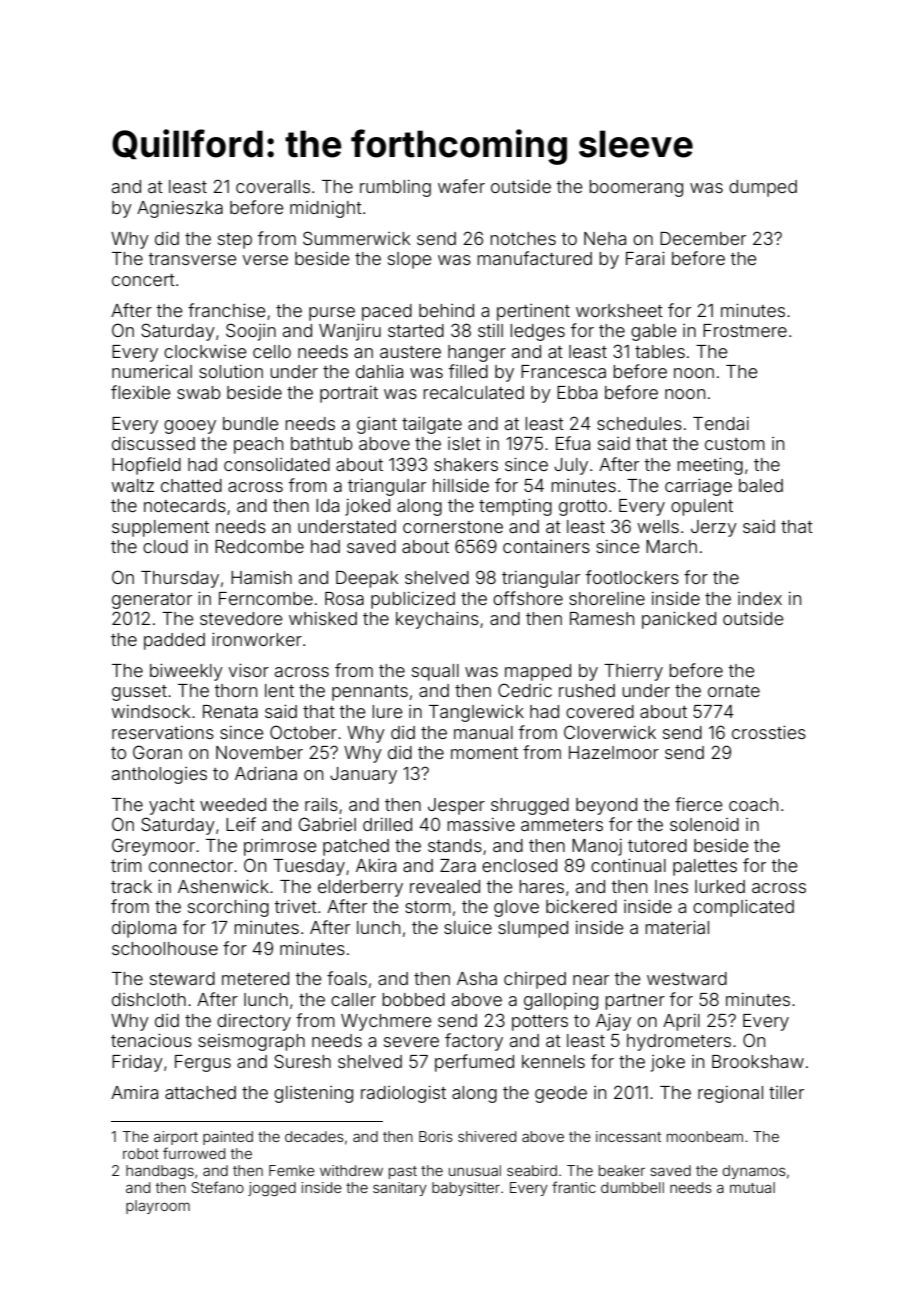 The width and height of the screenshot is (924, 1312). Describe the element at coordinates (395, 188) in the screenshot. I see `rumbling` at that location.
